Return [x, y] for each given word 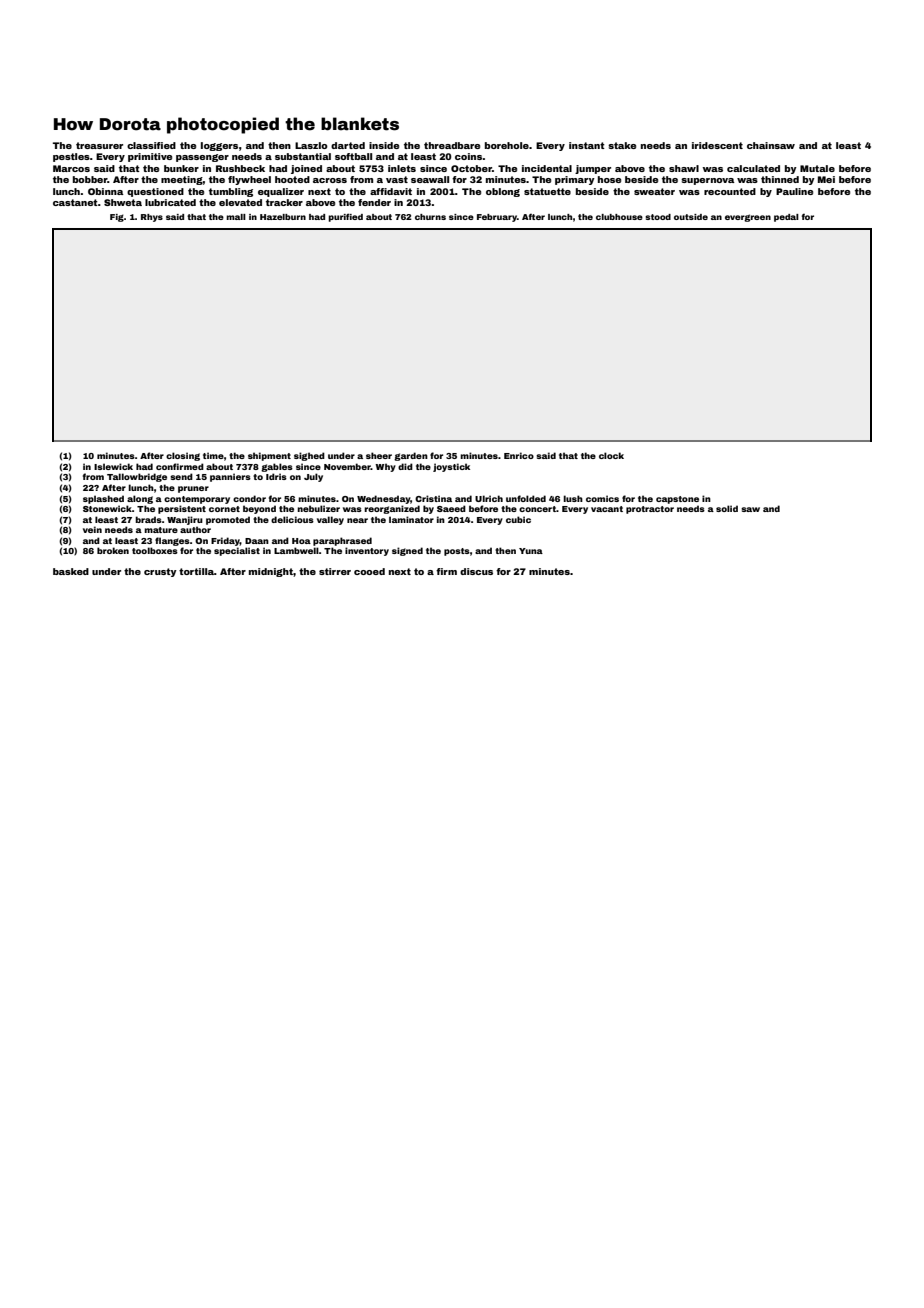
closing [183, 456]
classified [151, 145]
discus [476, 571]
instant [587, 145]
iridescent [717, 145]
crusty [160, 572]
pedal [786, 218]
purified [345, 217]
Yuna [531, 551]
